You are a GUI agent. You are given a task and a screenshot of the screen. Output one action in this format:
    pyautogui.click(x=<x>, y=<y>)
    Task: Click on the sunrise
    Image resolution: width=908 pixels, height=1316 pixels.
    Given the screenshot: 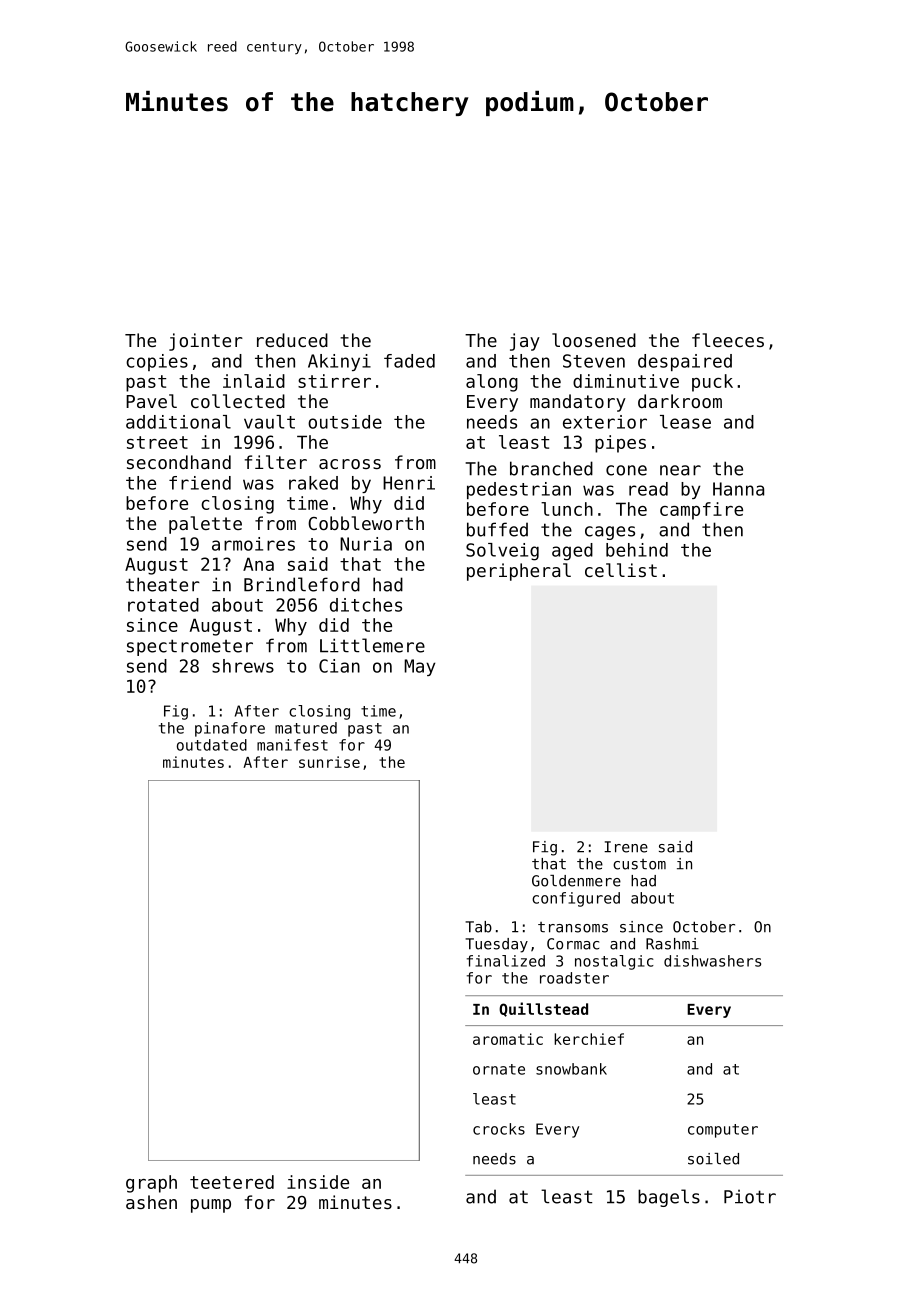 What is the action you would take?
    pyautogui.click(x=329, y=762)
